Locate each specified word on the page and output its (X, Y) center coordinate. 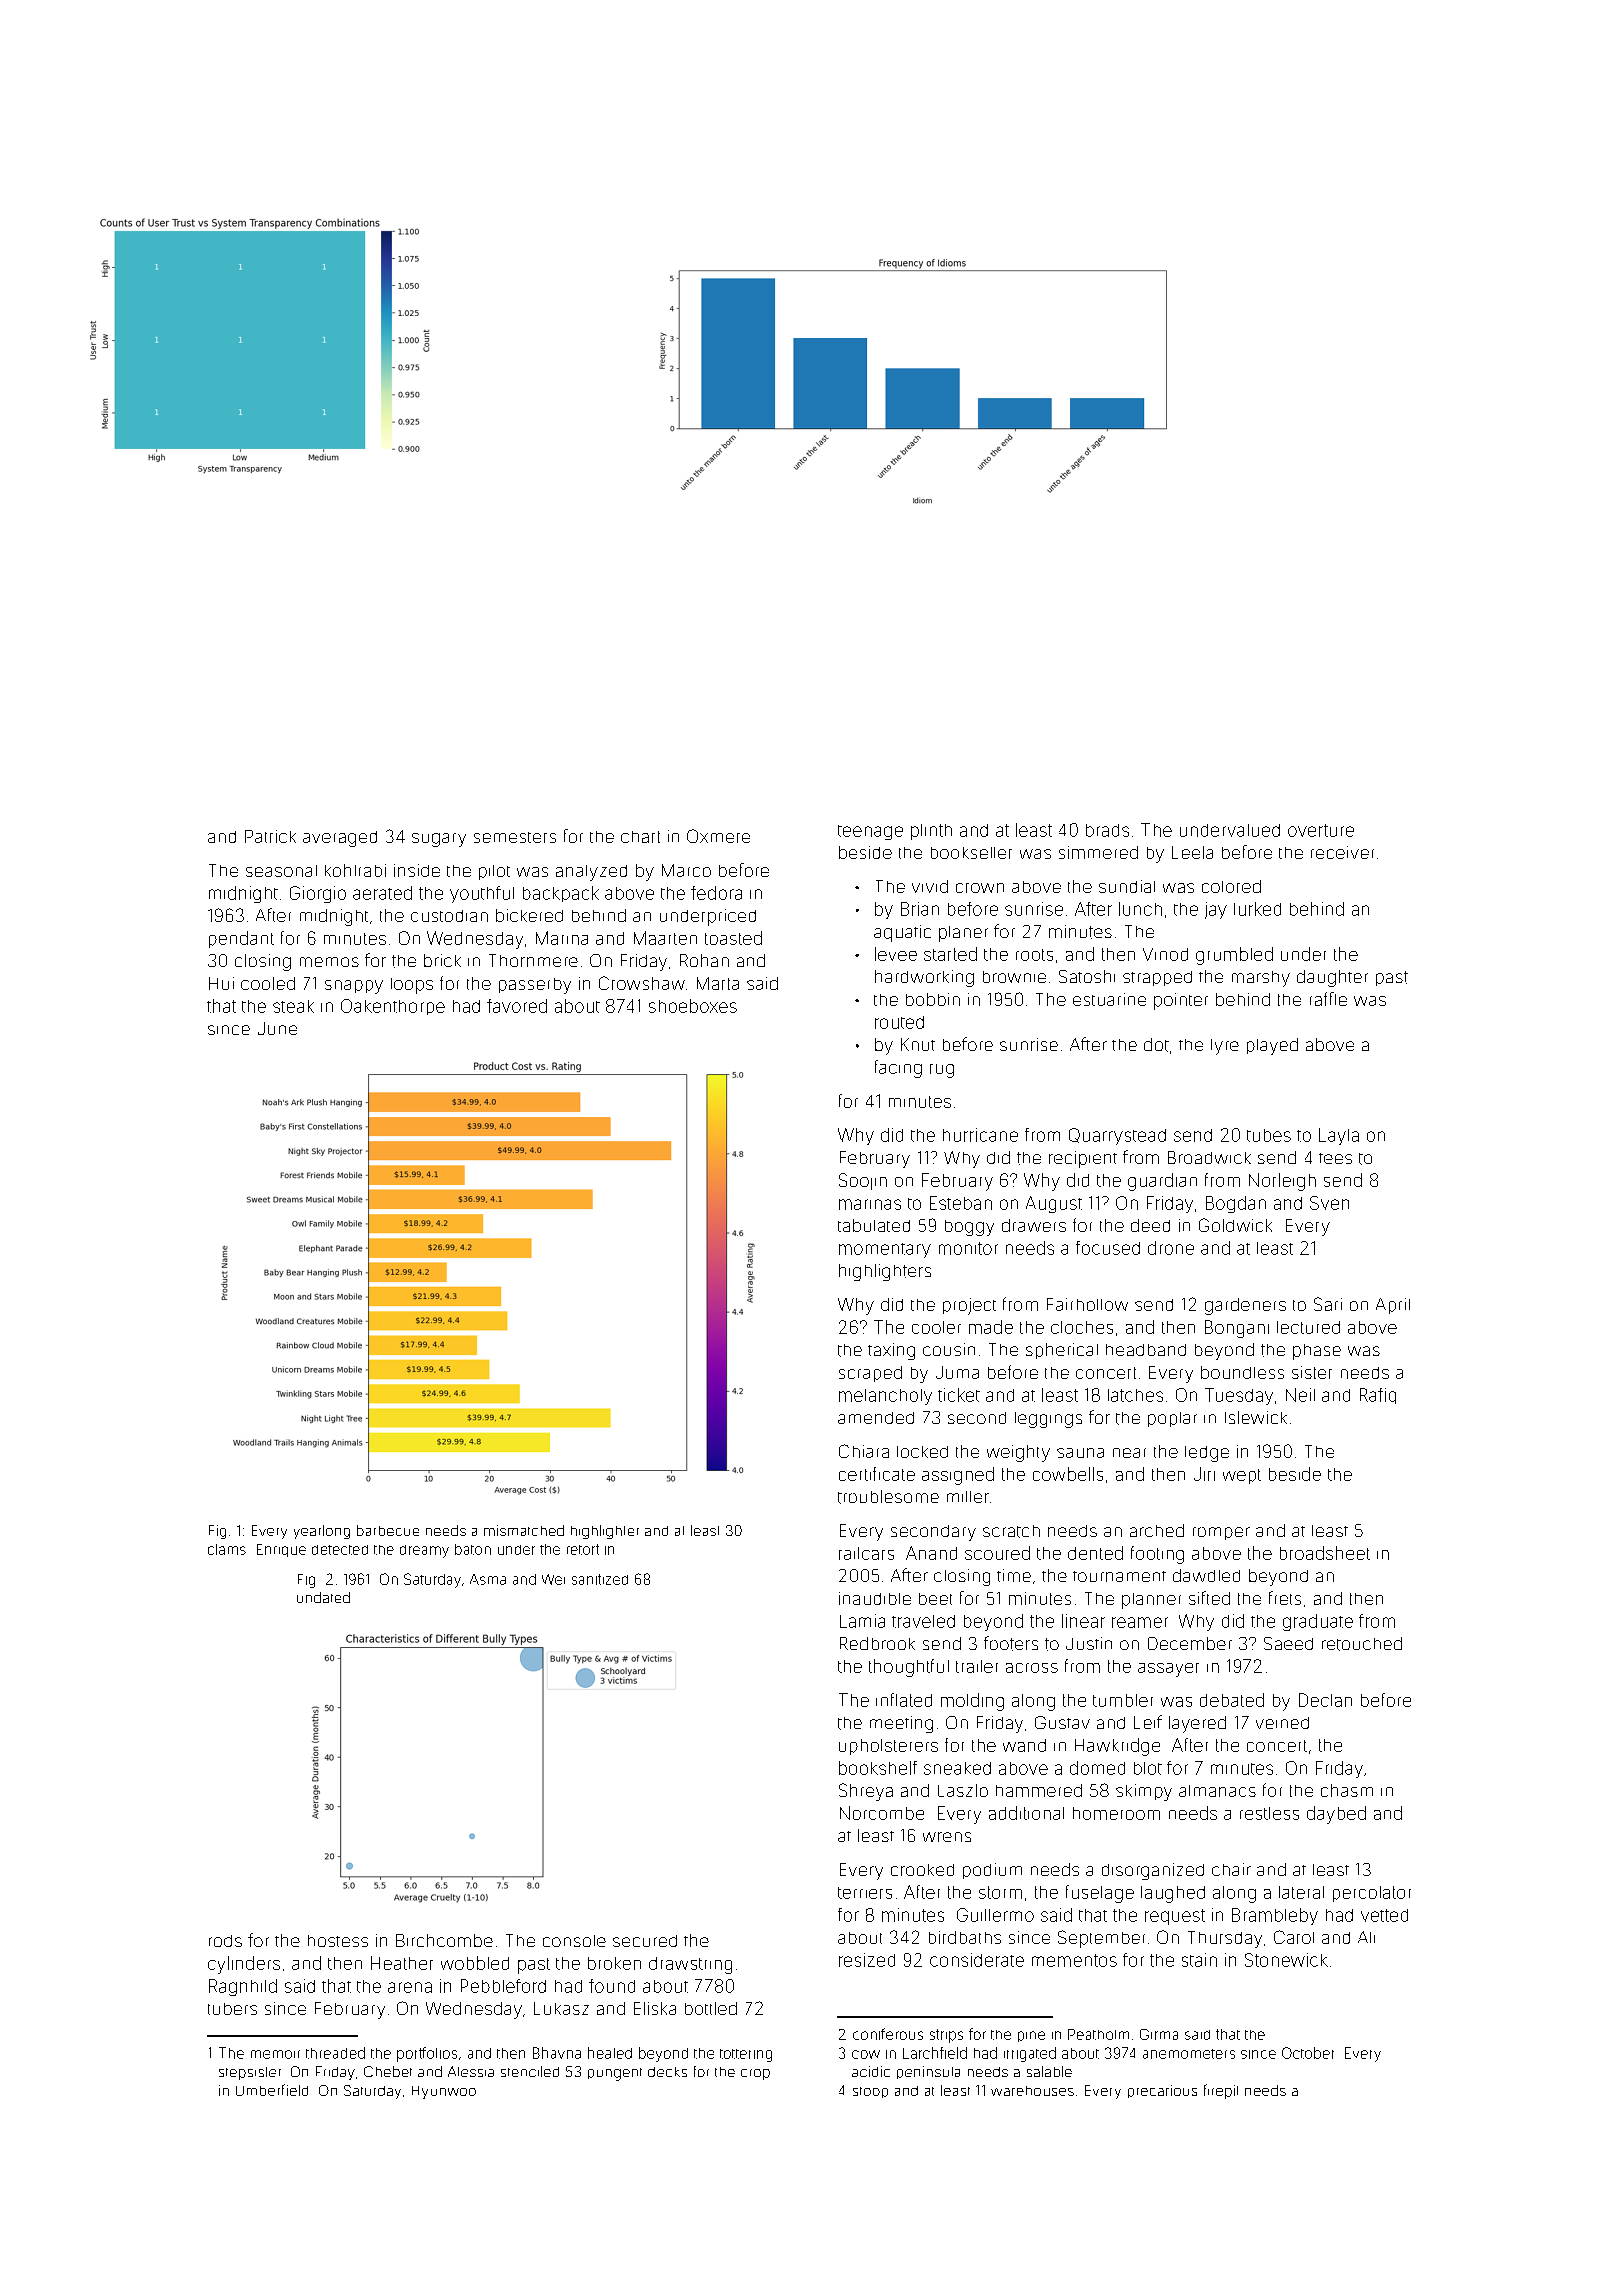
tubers (232, 2009)
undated (323, 1597)
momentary (885, 1250)
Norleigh (1282, 1182)
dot (1156, 1045)
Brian (920, 909)
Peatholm (1098, 2034)
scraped (870, 1374)
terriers (865, 1893)
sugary (439, 840)
